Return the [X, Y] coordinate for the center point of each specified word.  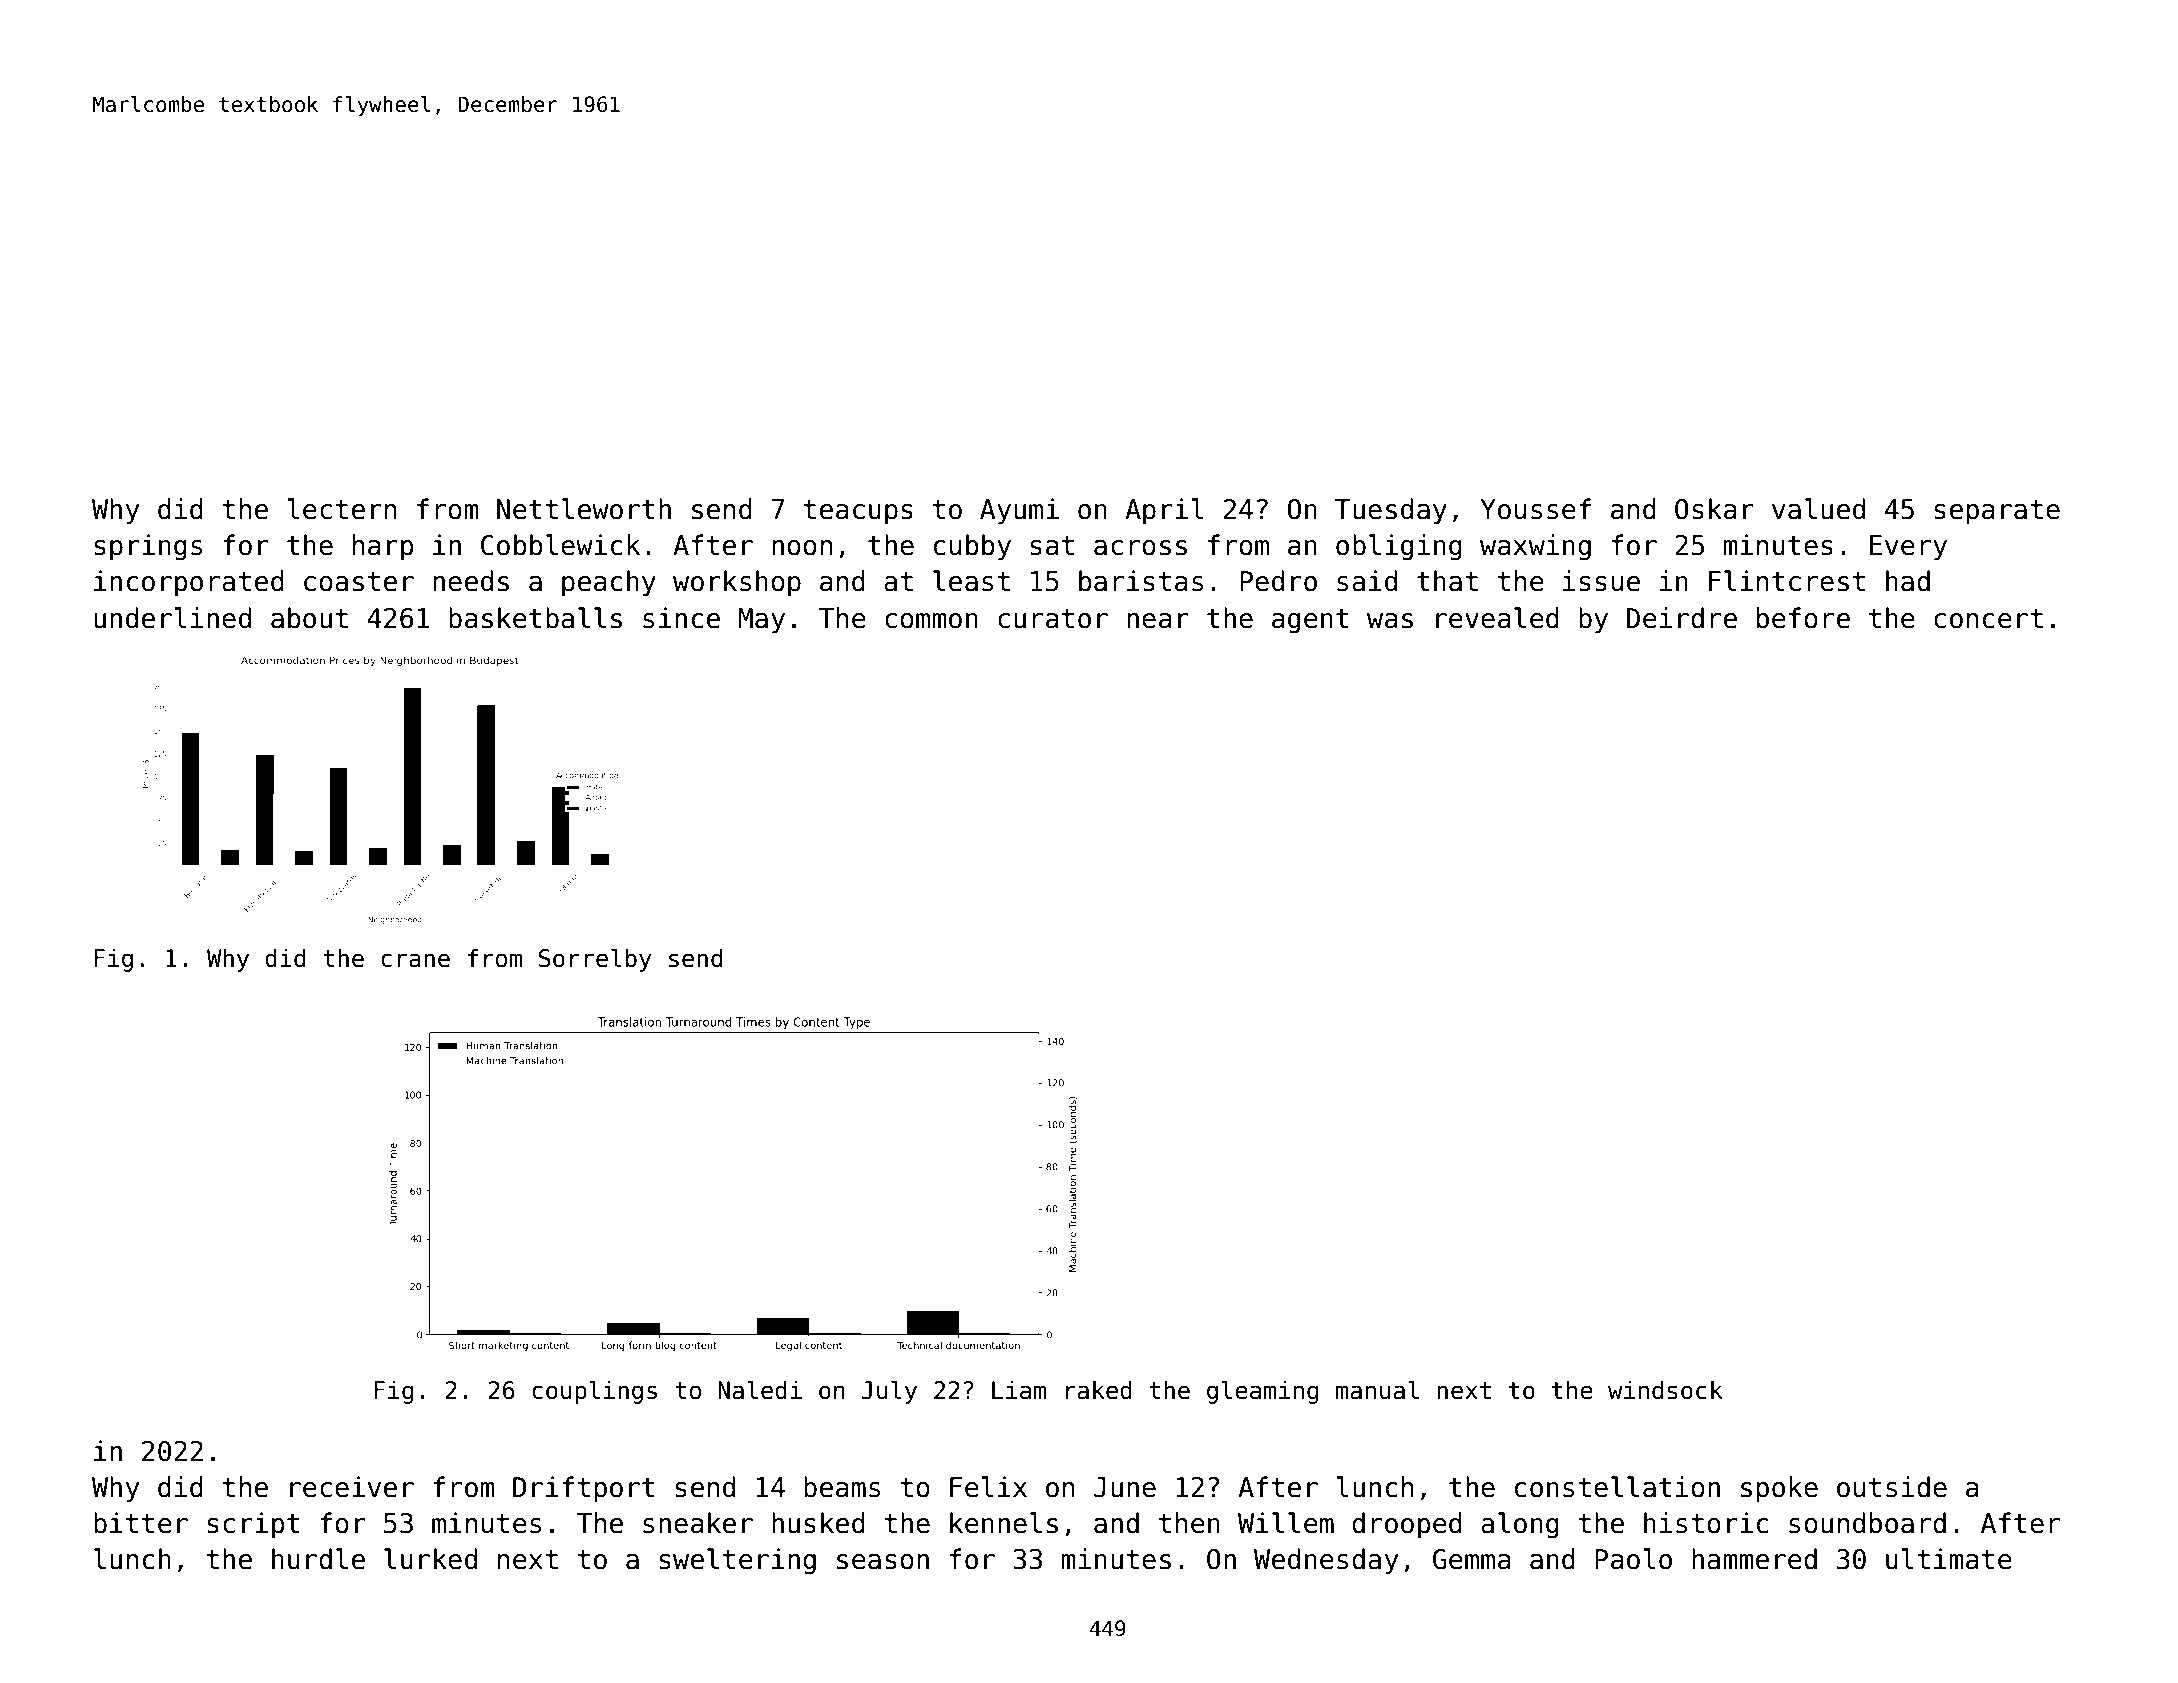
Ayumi [1019, 511]
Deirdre [1682, 618]
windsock [1665, 1390]
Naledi [760, 1390]
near [1158, 621]
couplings [594, 1392]
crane [415, 960]
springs [148, 547]
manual [1377, 1390]
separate [1997, 512]
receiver [352, 1487]
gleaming [1262, 1392]
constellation [1617, 1487]
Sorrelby [595, 960]
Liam [1019, 1390]
